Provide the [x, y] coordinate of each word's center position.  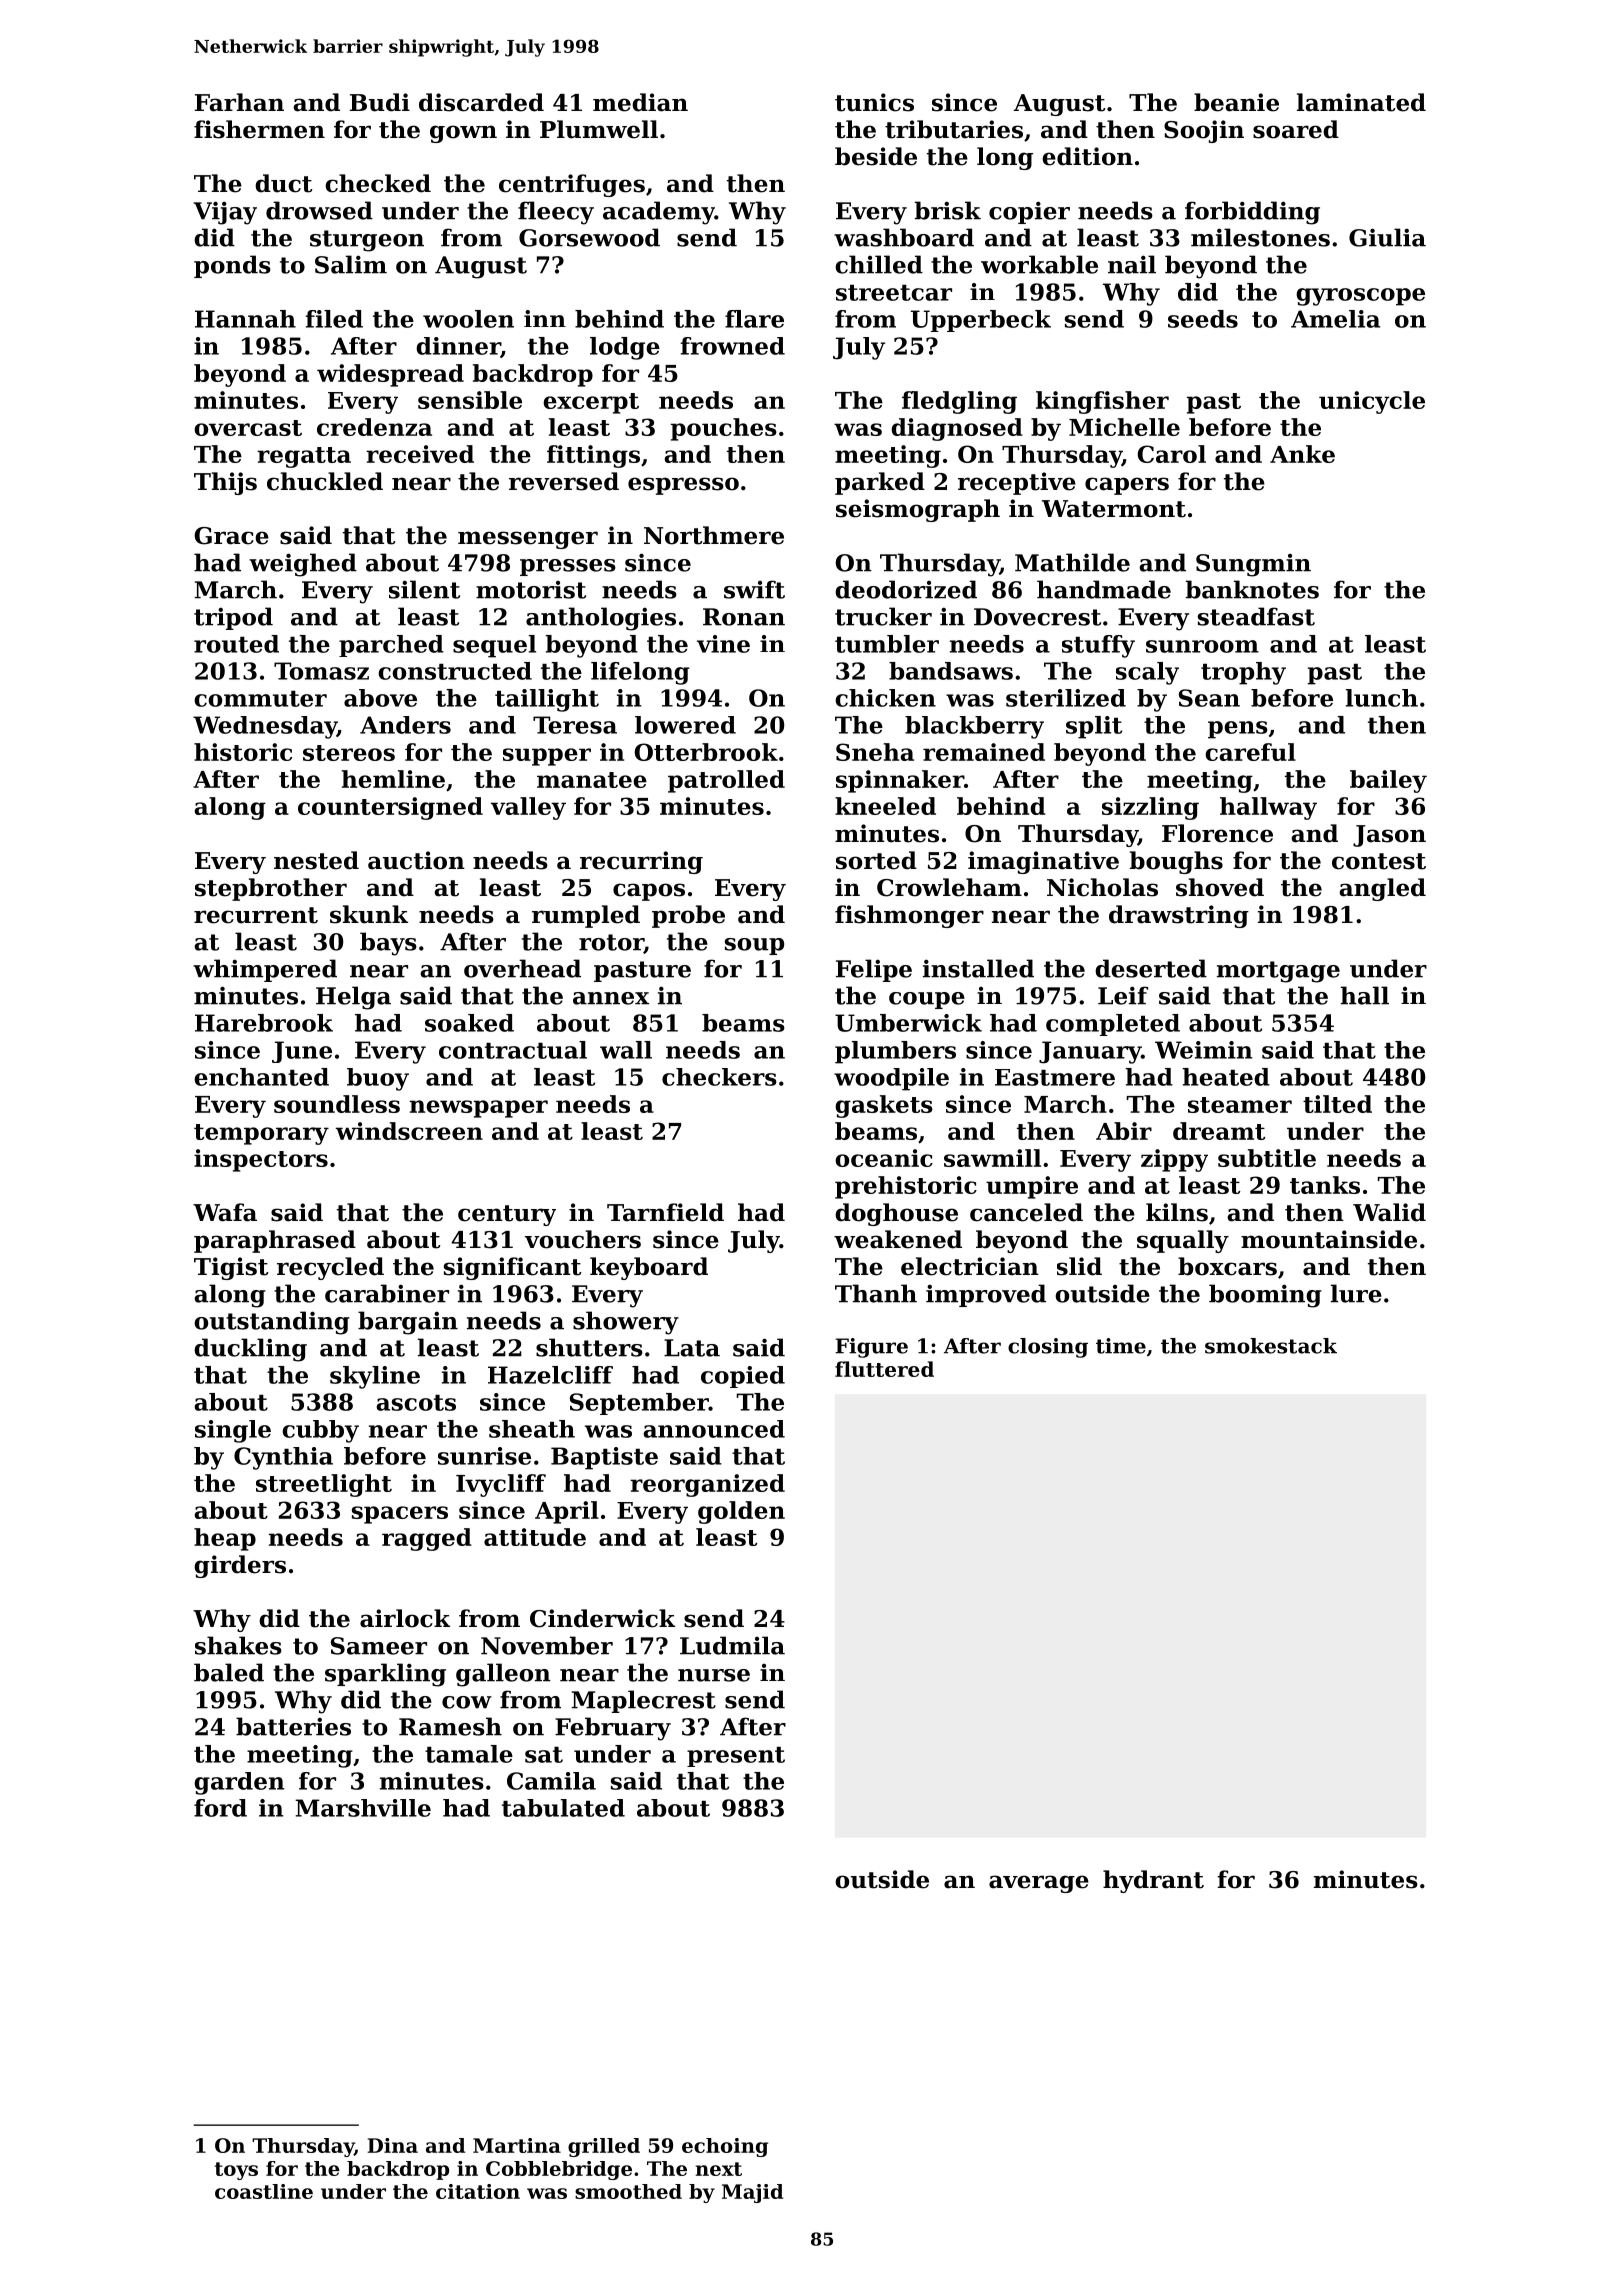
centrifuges [572, 185]
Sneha [875, 752]
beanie [1236, 102]
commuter [260, 699]
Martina [517, 2145]
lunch [1382, 698]
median [640, 102]
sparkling [385, 1675]
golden [741, 1512]
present [736, 1757]
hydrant [1153, 1881]
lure [1356, 1293]
